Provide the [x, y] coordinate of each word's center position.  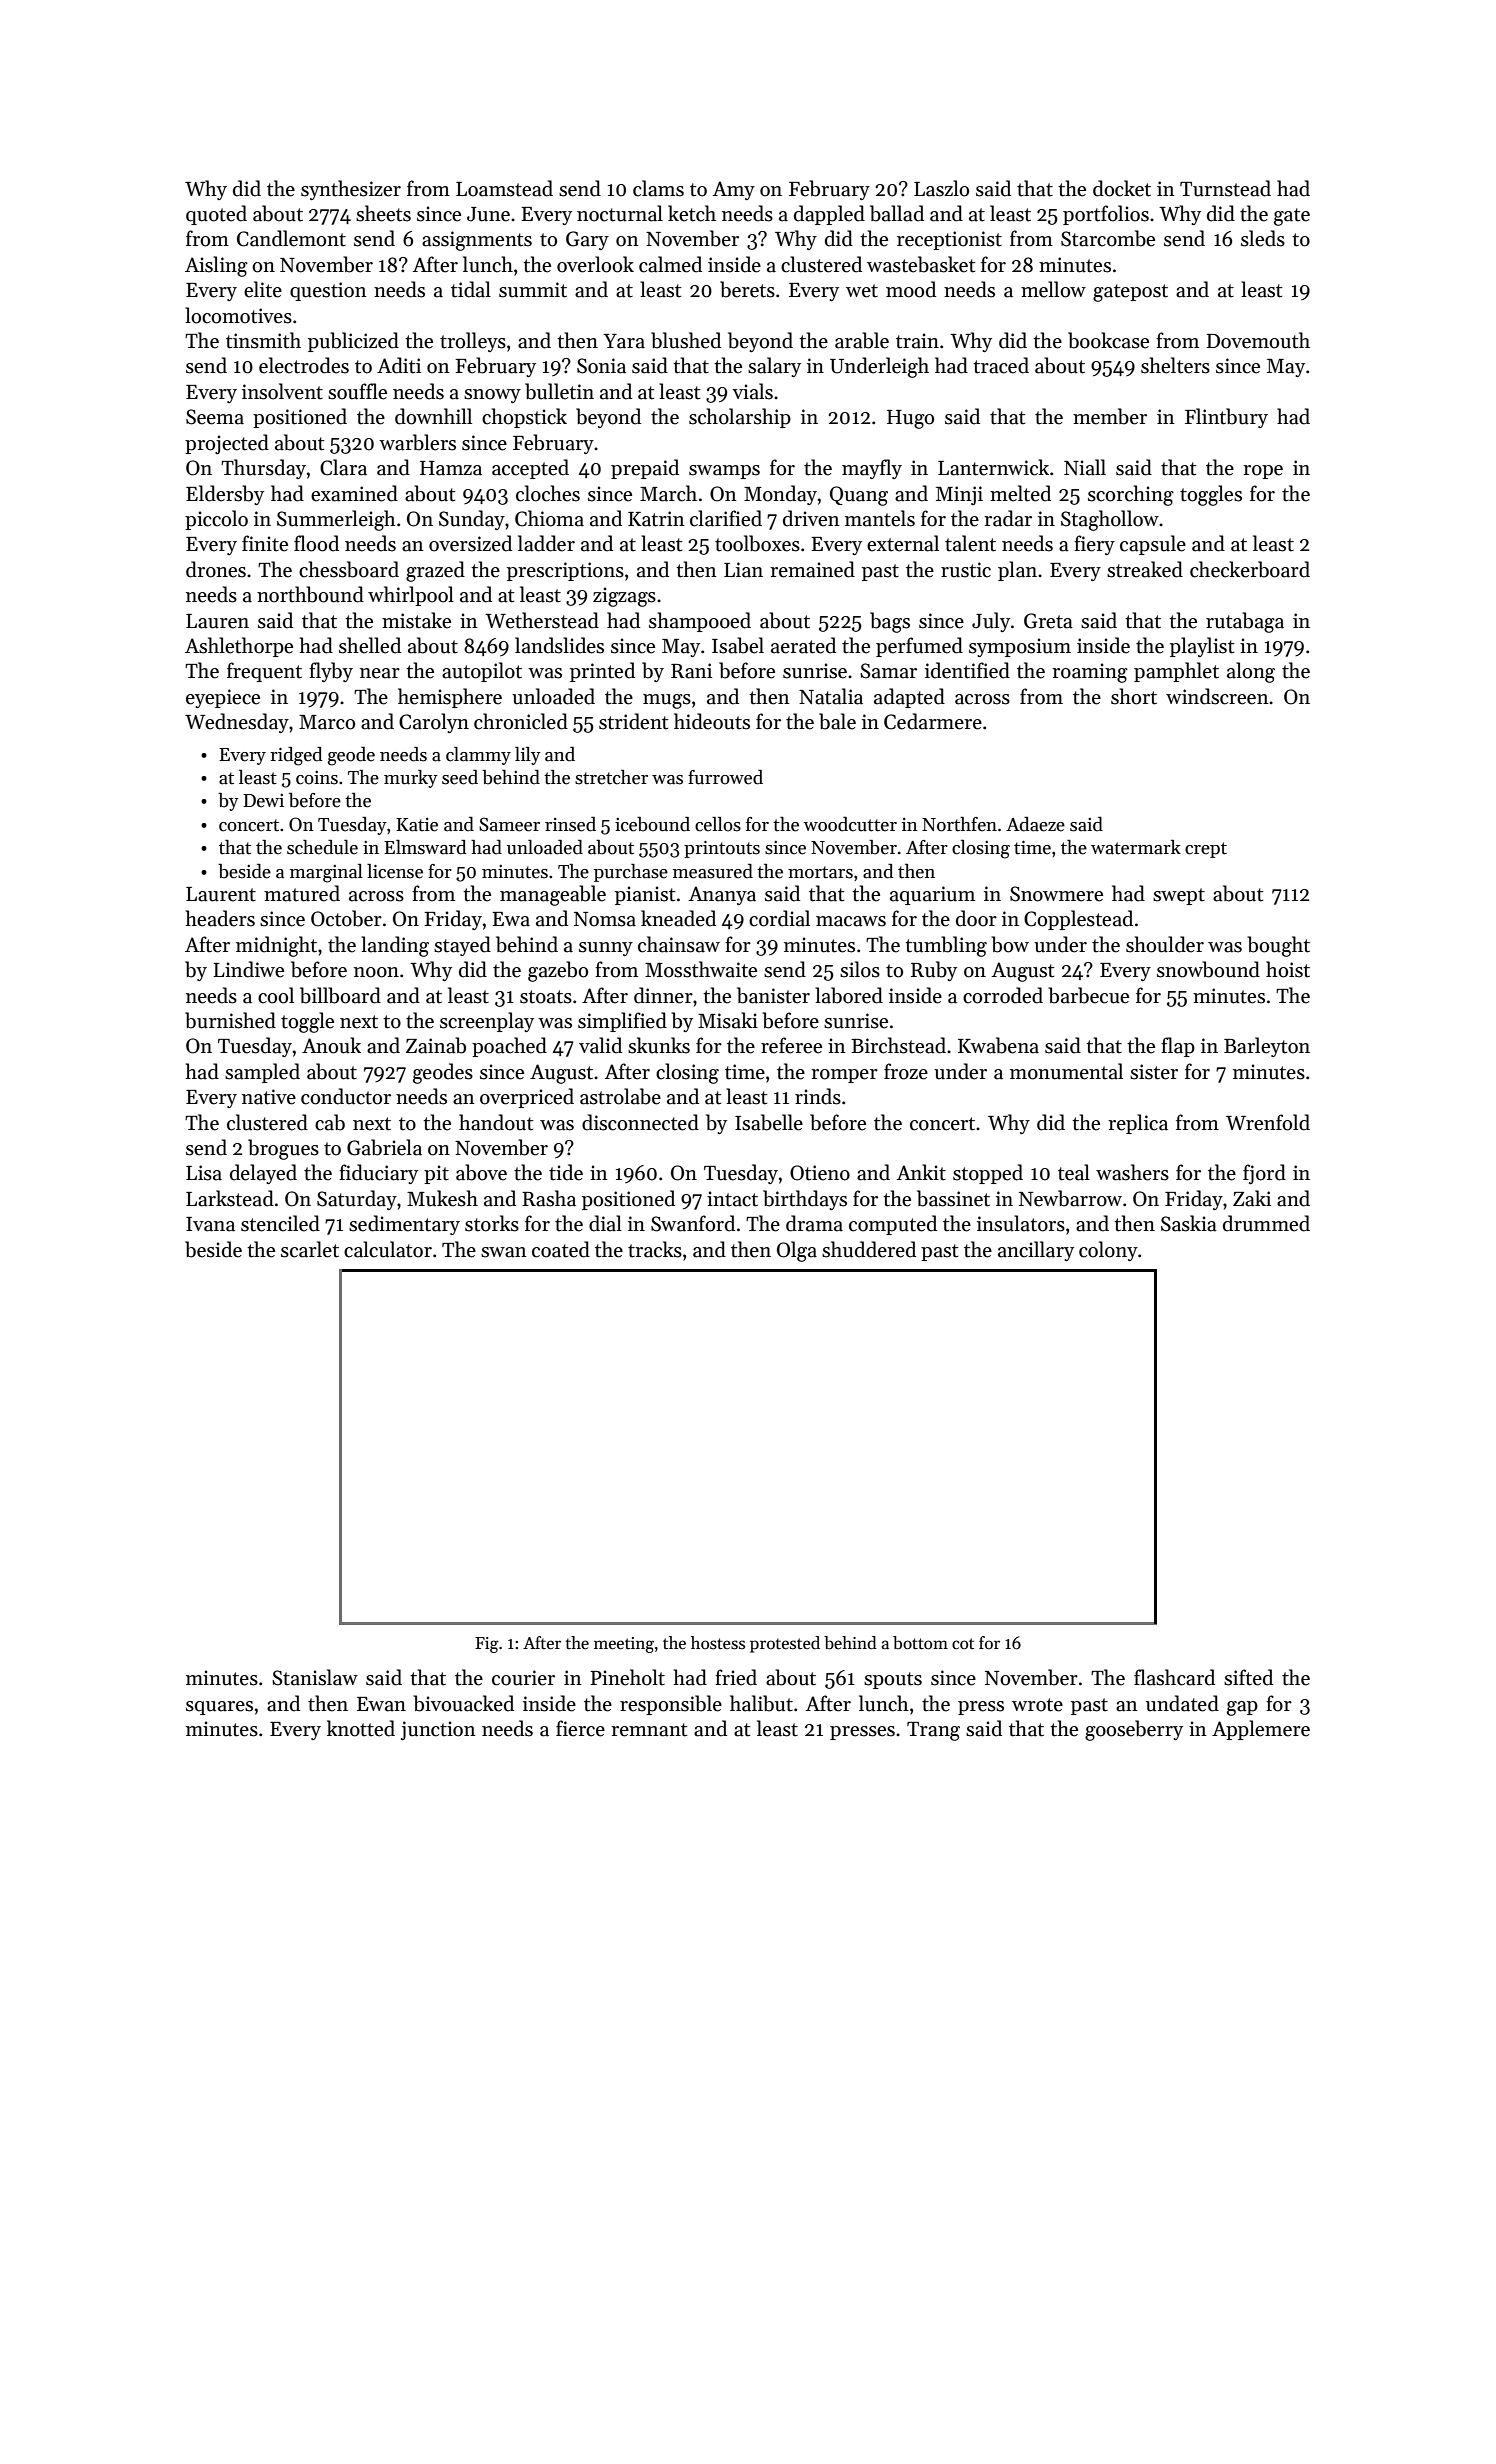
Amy [733, 190]
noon [376, 972]
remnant [649, 1730]
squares [219, 1708]
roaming [1090, 673]
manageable [553, 895]
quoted [216, 215]
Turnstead [1225, 188]
